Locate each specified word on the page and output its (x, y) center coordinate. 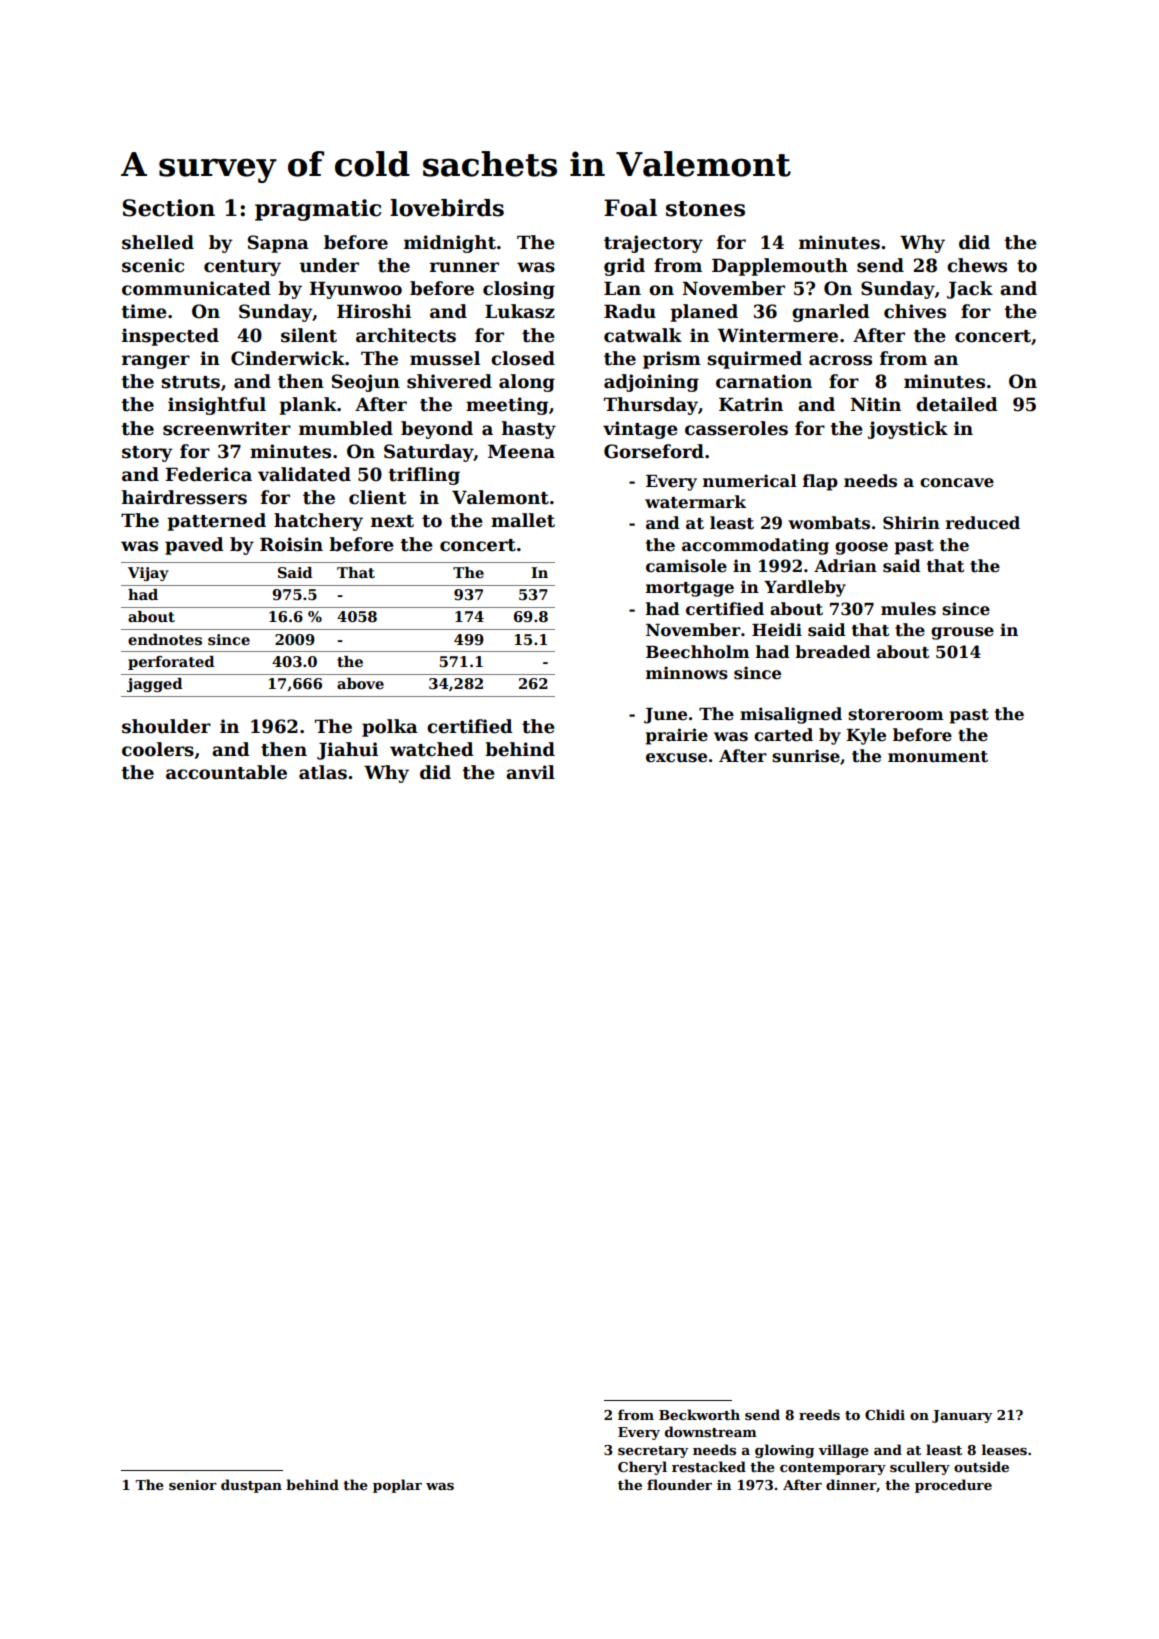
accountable (226, 772)
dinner (851, 1484)
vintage (640, 430)
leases (1004, 1449)
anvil (530, 772)
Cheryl (642, 1468)
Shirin (911, 523)
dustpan (251, 1486)
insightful (217, 406)
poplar (397, 1486)
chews (977, 265)
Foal (630, 208)
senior (193, 1485)
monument (938, 757)
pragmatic (318, 210)
